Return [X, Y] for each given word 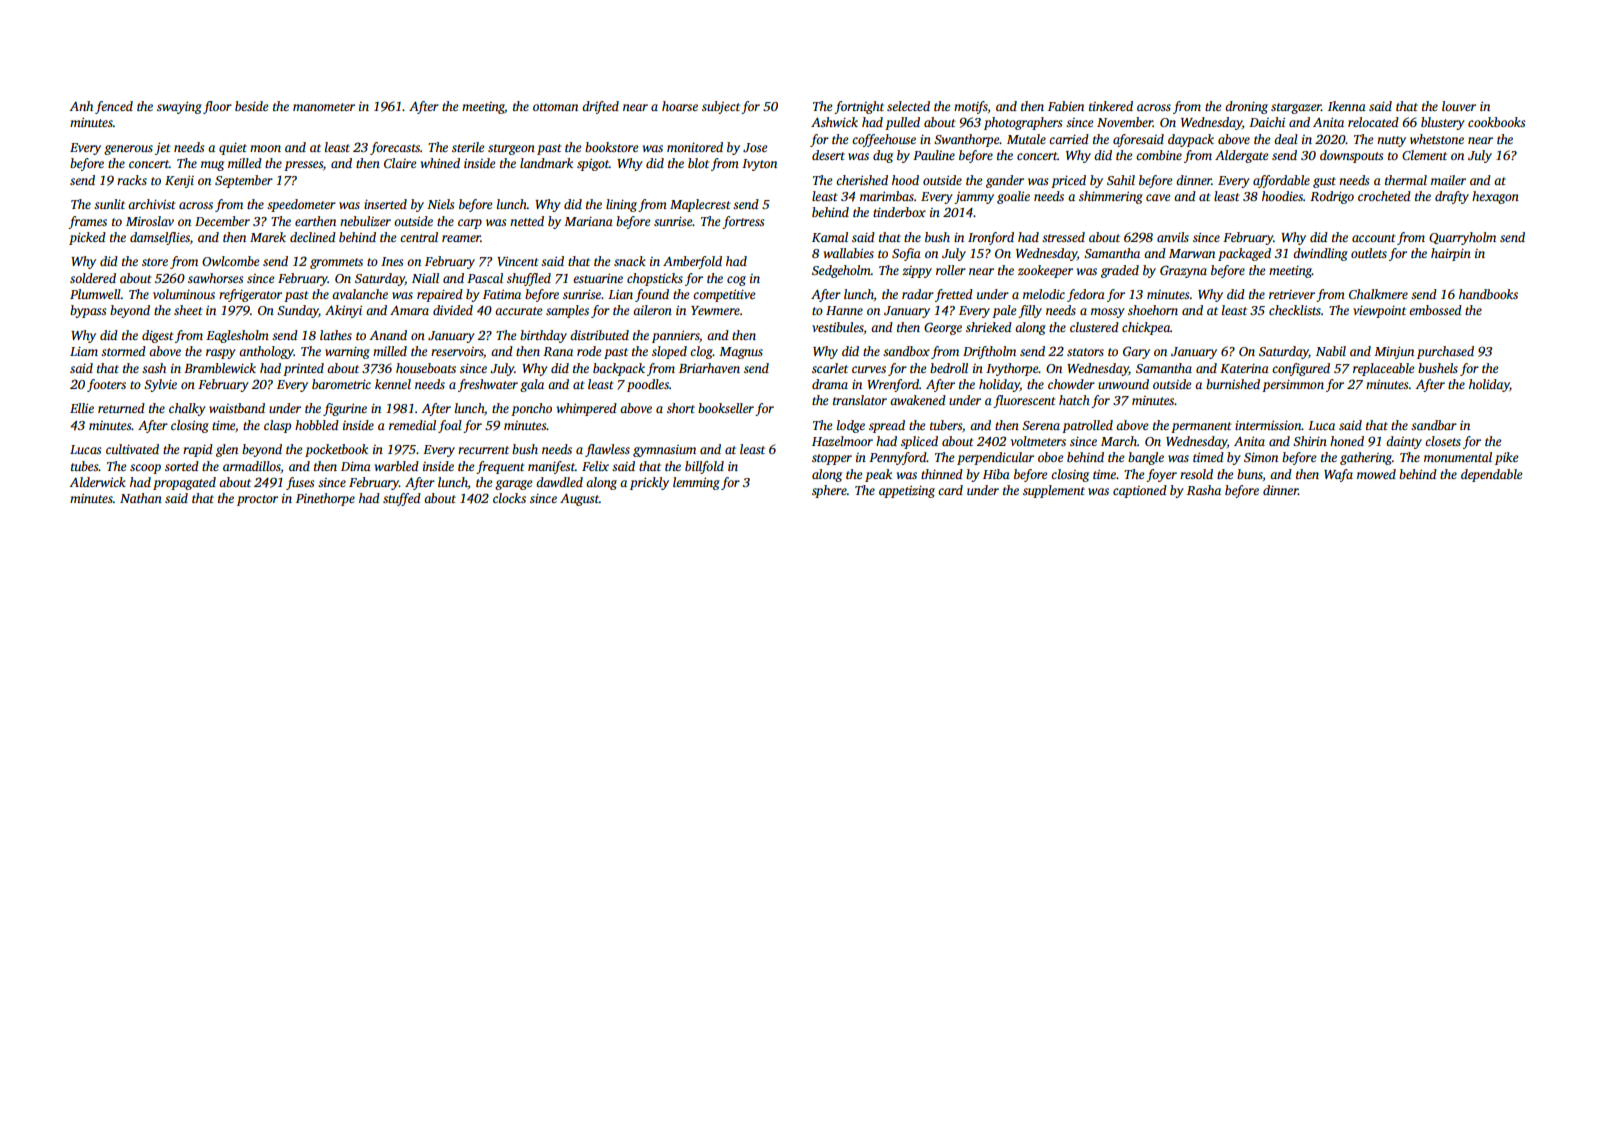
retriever [1292, 294]
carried [1069, 139]
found [652, 295]
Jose [755, 147]
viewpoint [1379, 311]
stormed [123, 351]
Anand [388, 335]
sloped [669, 352]
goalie [1013, 197]
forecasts [395, 148]
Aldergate [1241, 156]
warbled [397, 466]
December [222, 221]
